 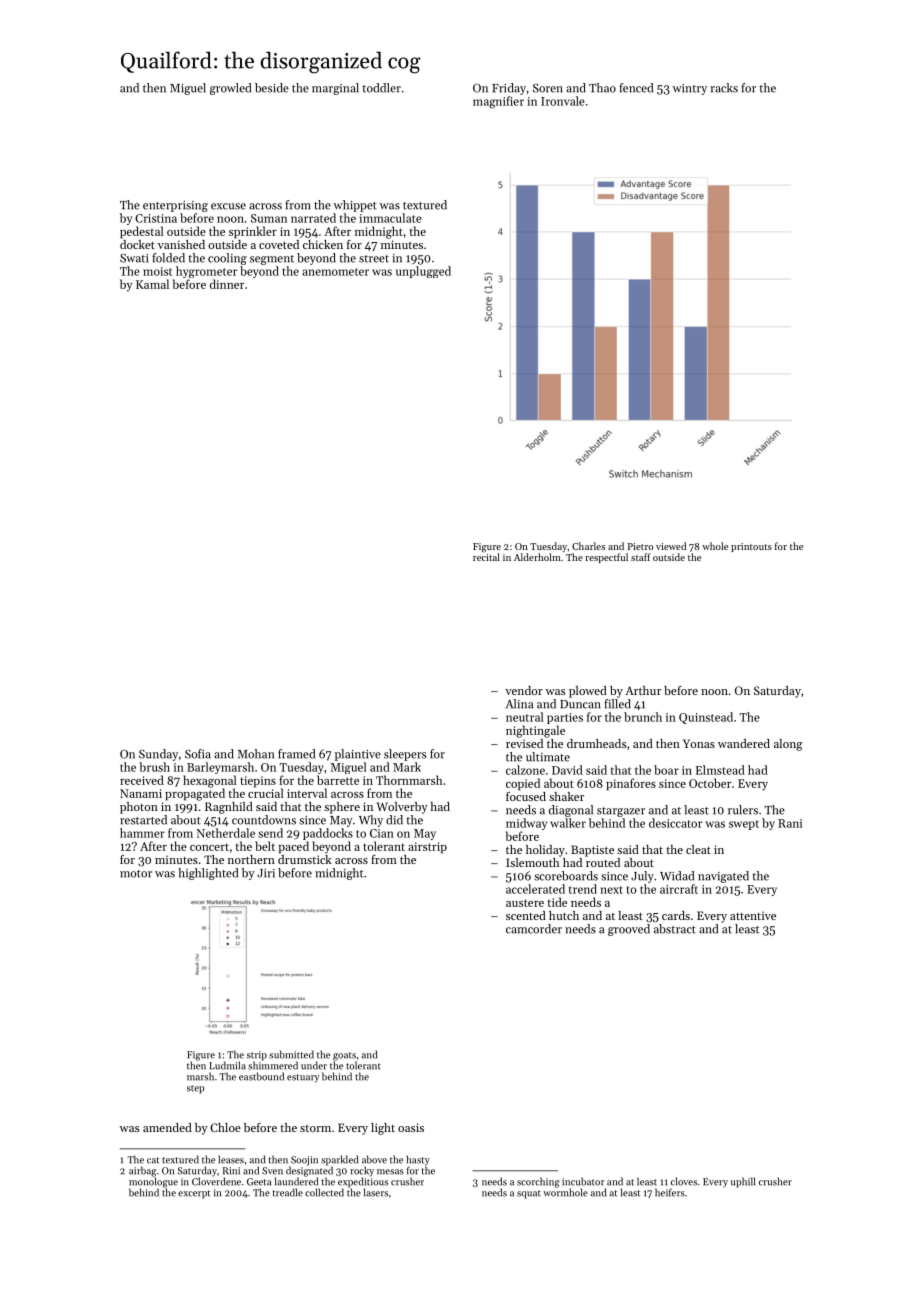 What do you see at coordinates (296, 754) in the screenshot?
I see `framed` at bounding box center [296, 754].
